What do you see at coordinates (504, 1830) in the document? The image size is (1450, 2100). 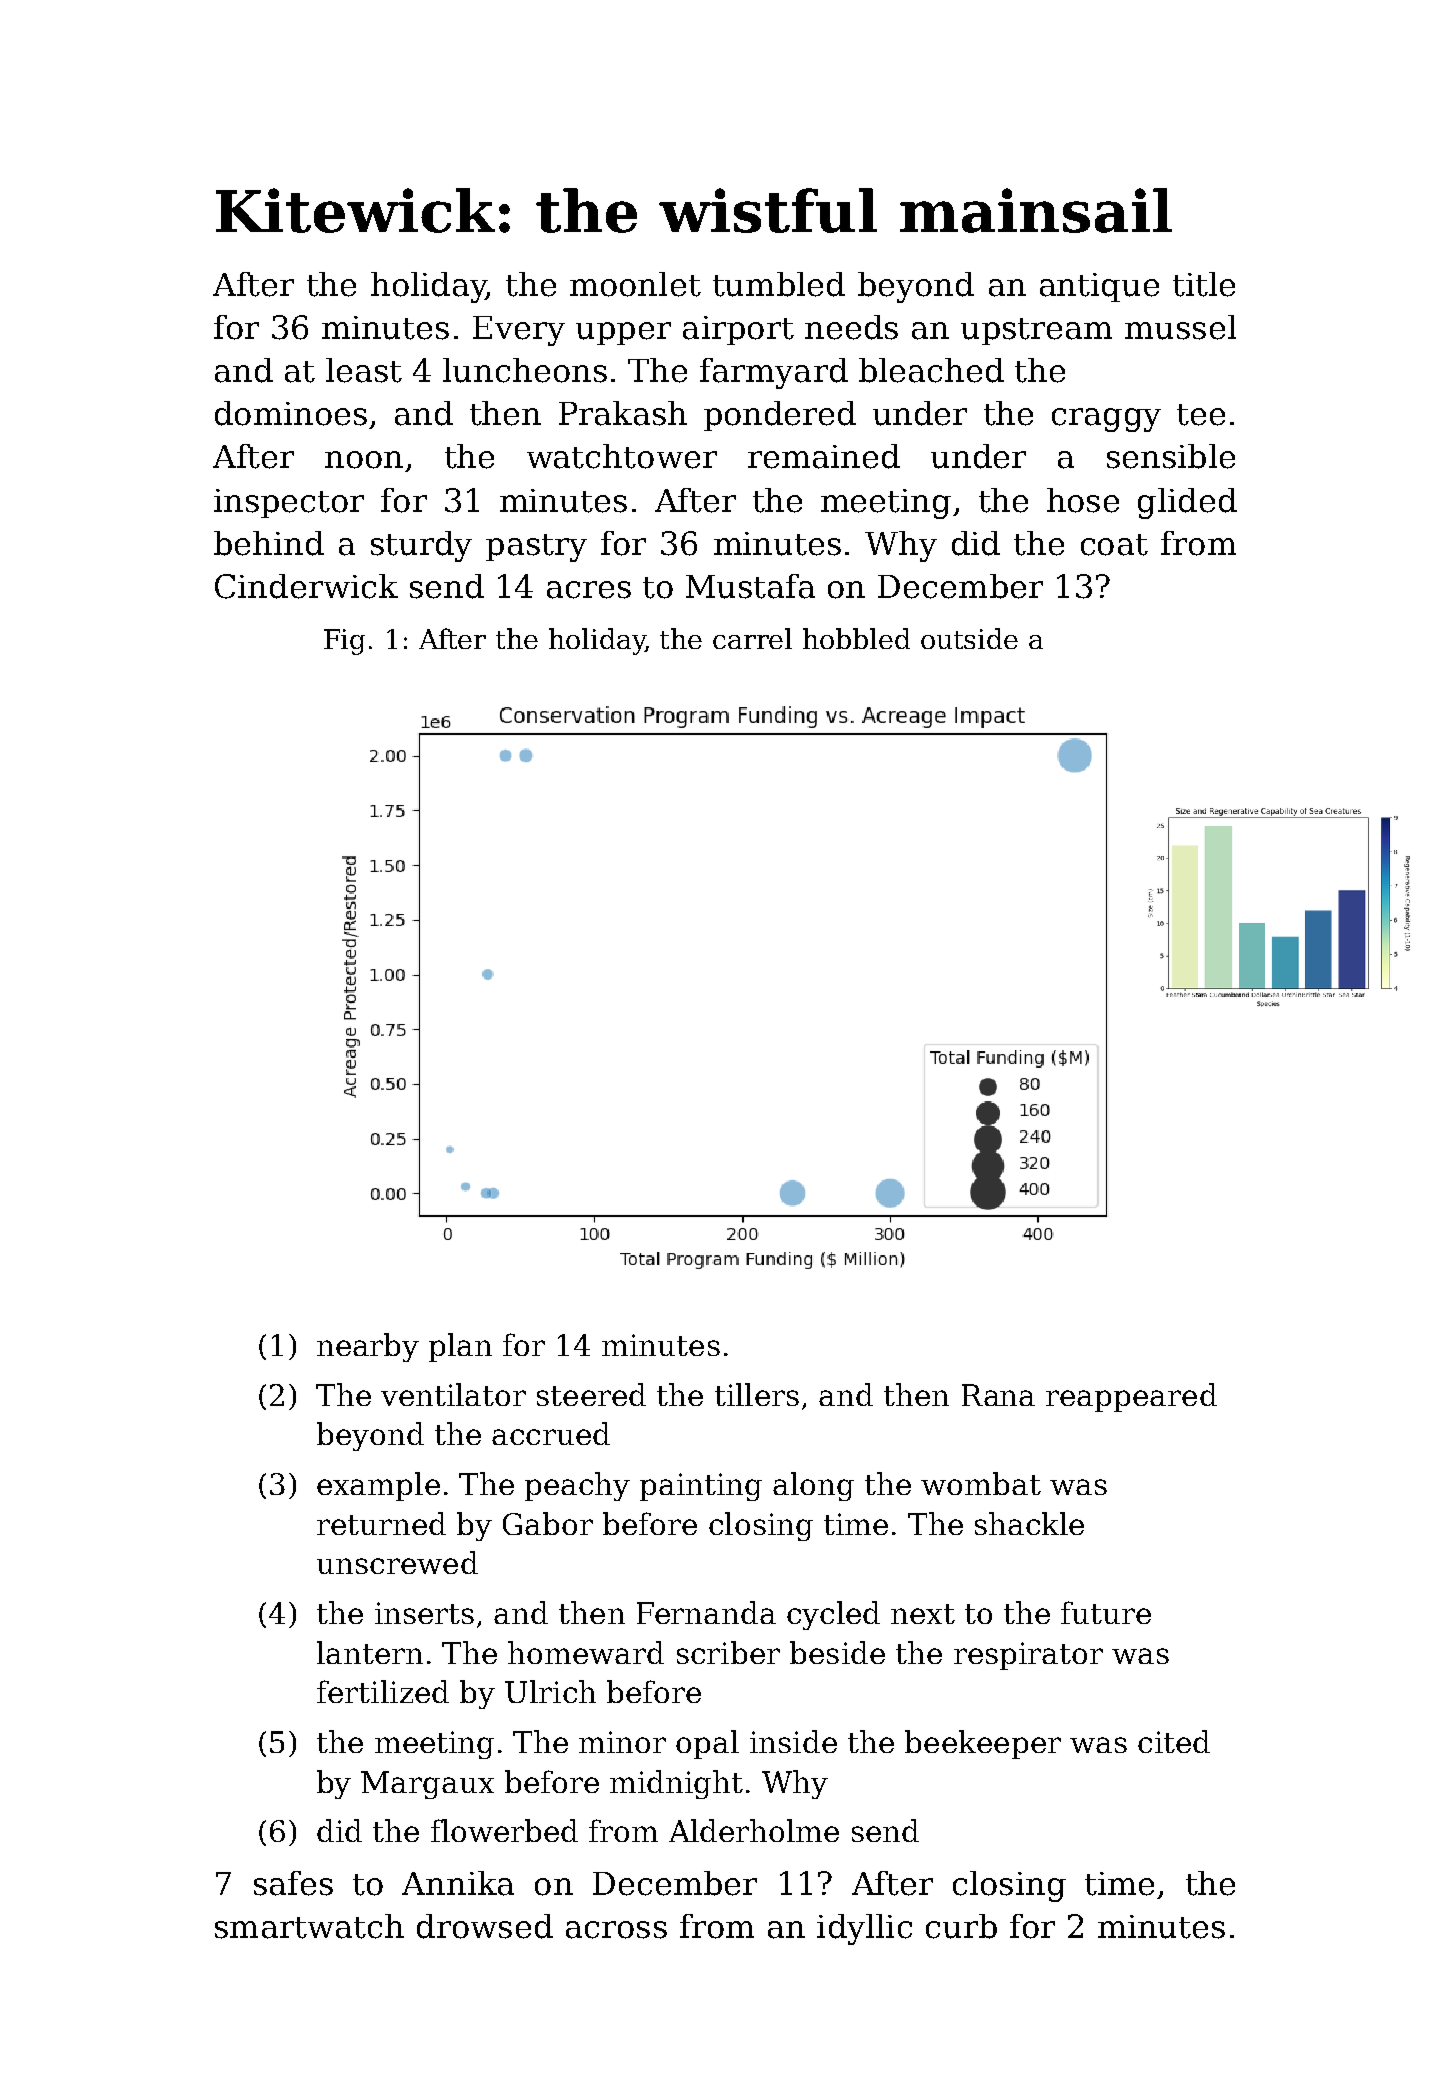 I see `flowerbed` at bounding box center [504, 1830].
